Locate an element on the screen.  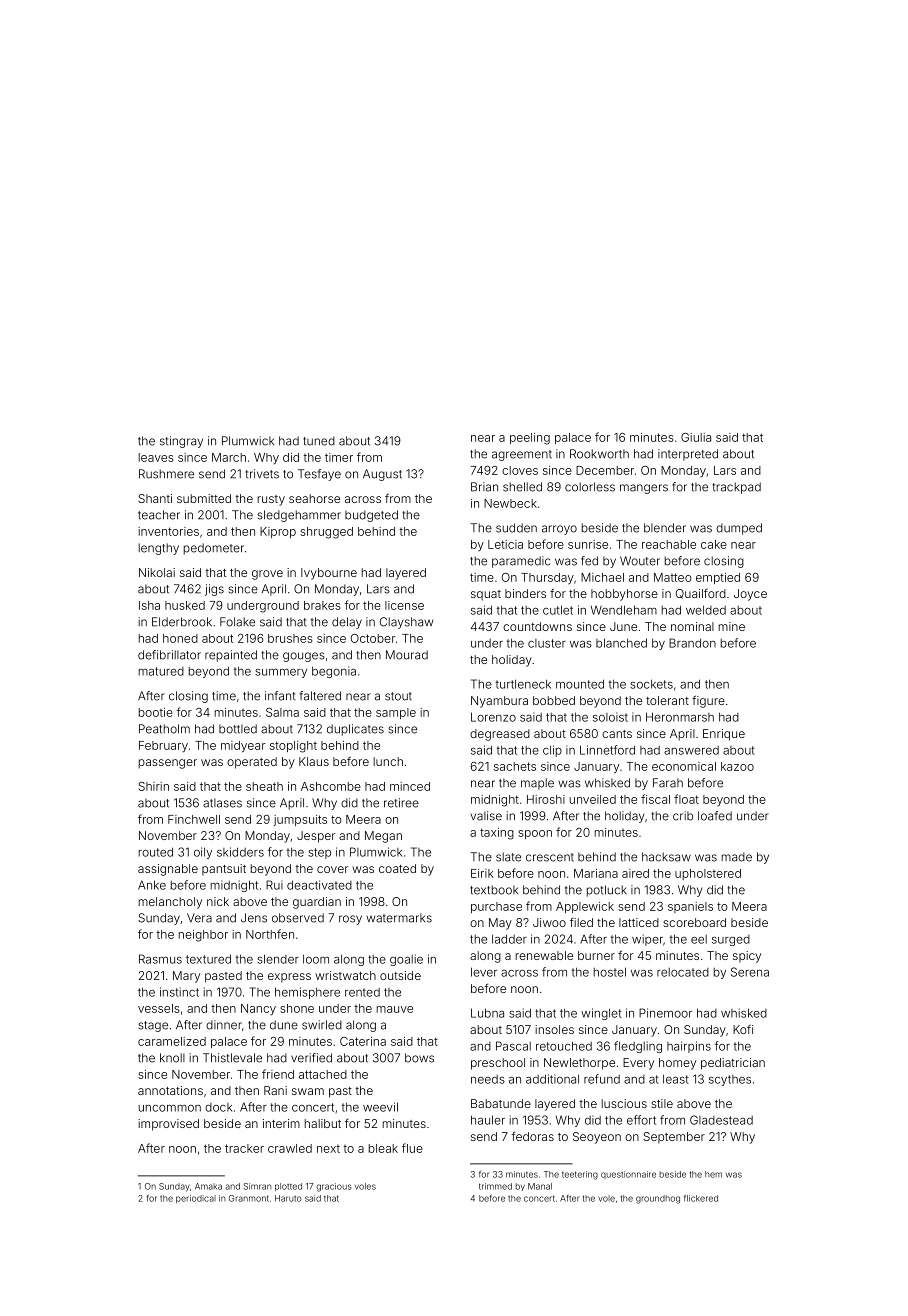
Leticia is located at coordinates (505, 544).
